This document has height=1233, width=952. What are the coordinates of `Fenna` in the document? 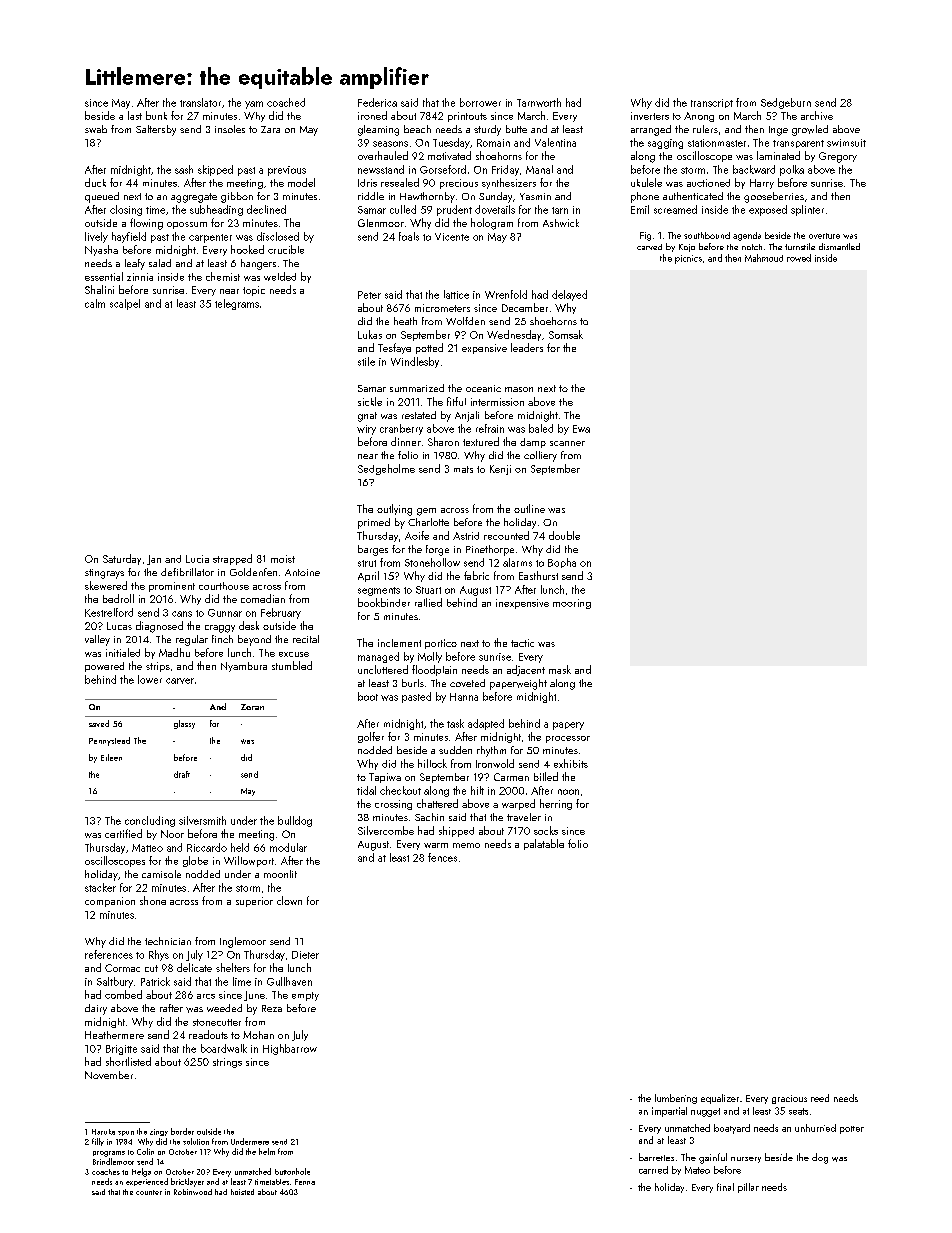 It's located at (305, 1182).
